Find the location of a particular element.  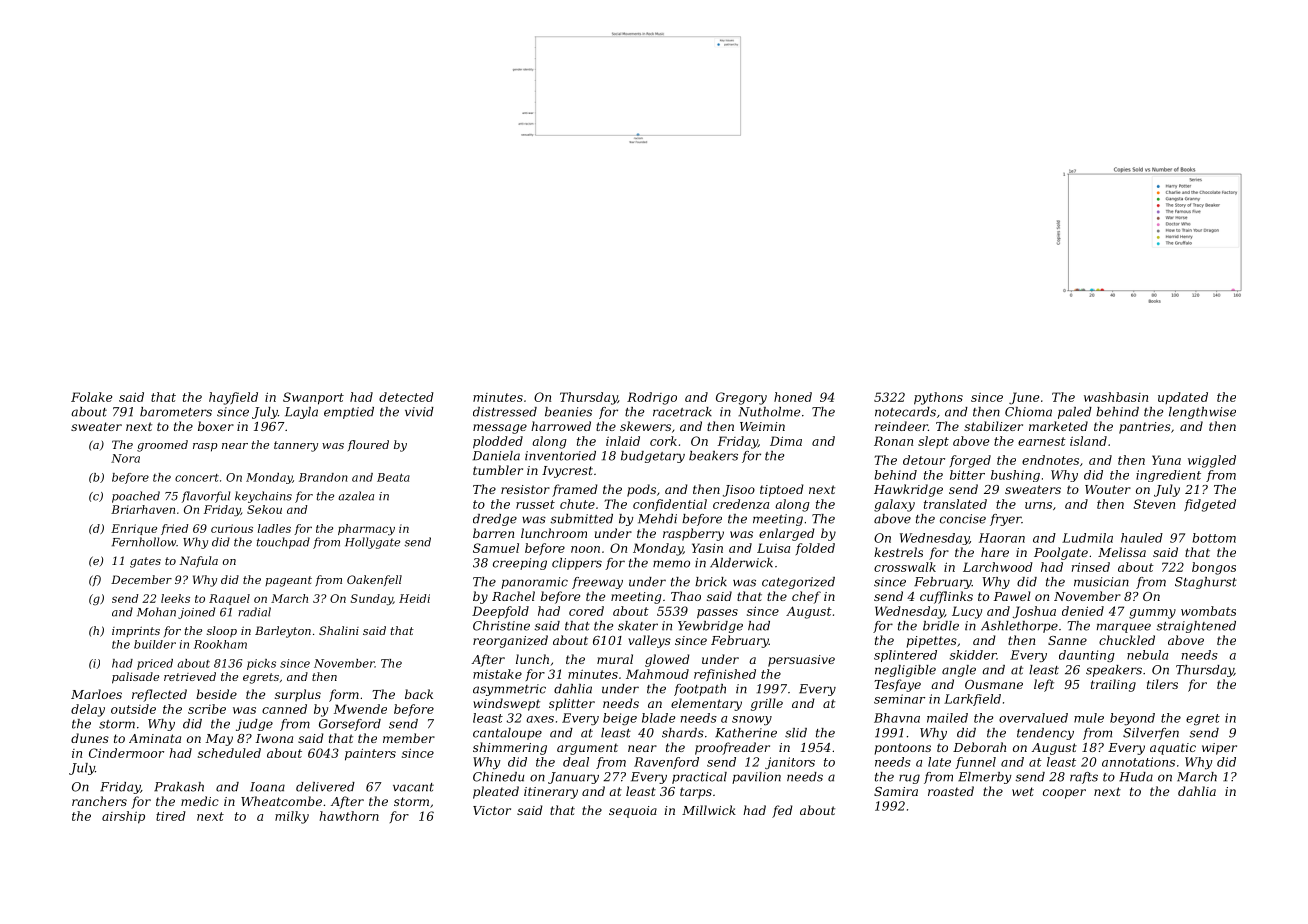

cooper is located at coordinates (1064, 794).
